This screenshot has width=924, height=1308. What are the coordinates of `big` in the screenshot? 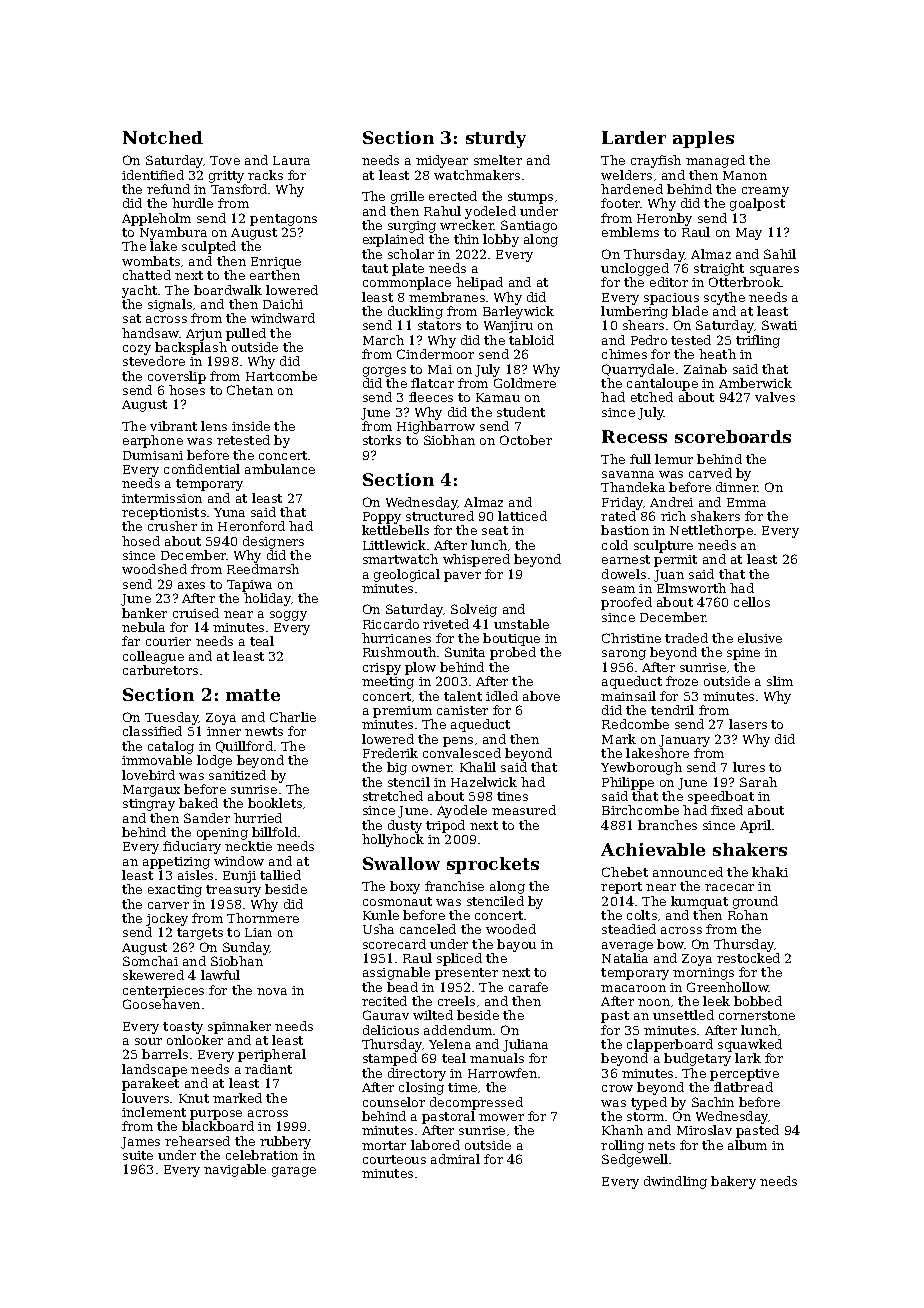 It's located at (397, 768).
